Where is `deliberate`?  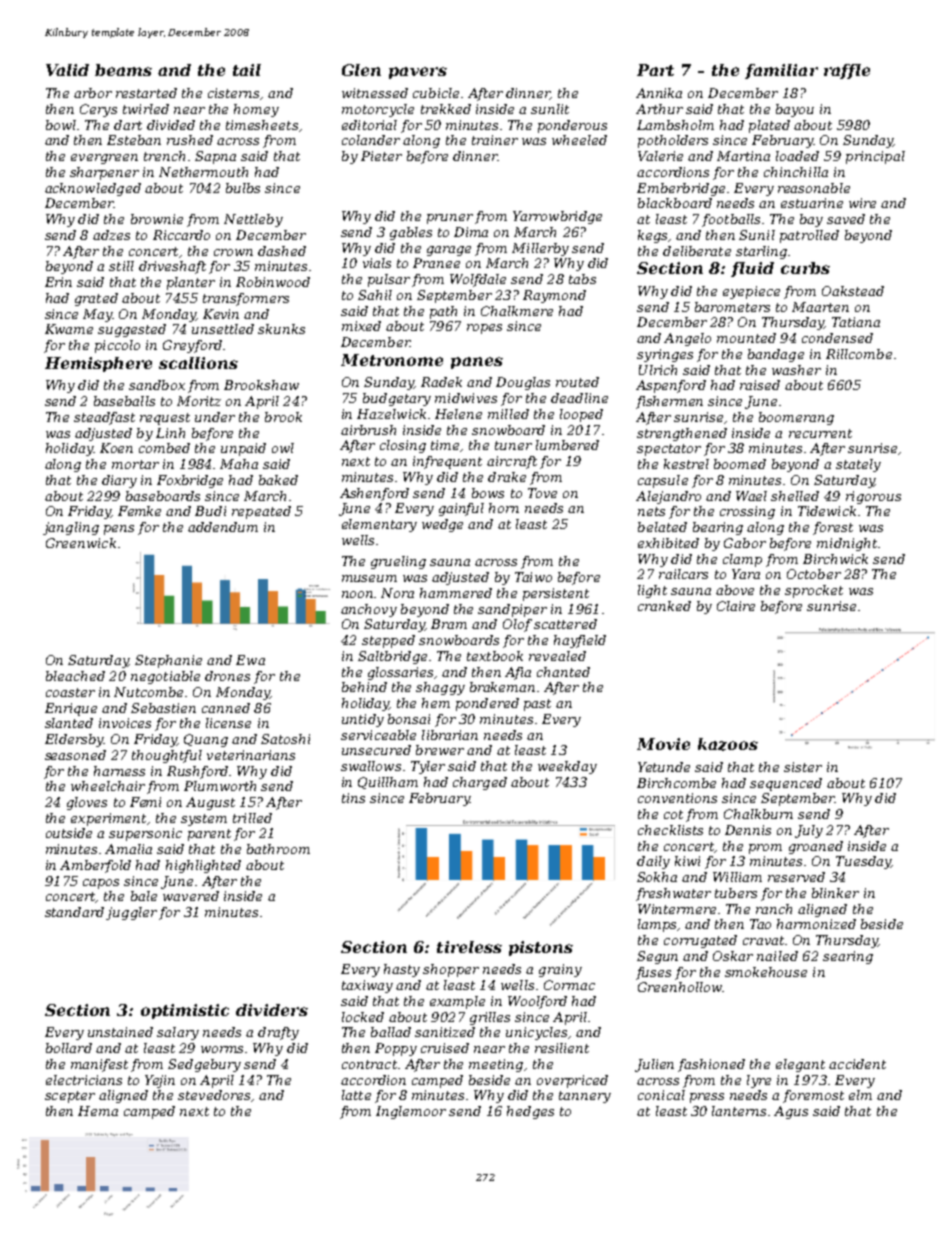 deliberate is located at coordinates (697, 251).
